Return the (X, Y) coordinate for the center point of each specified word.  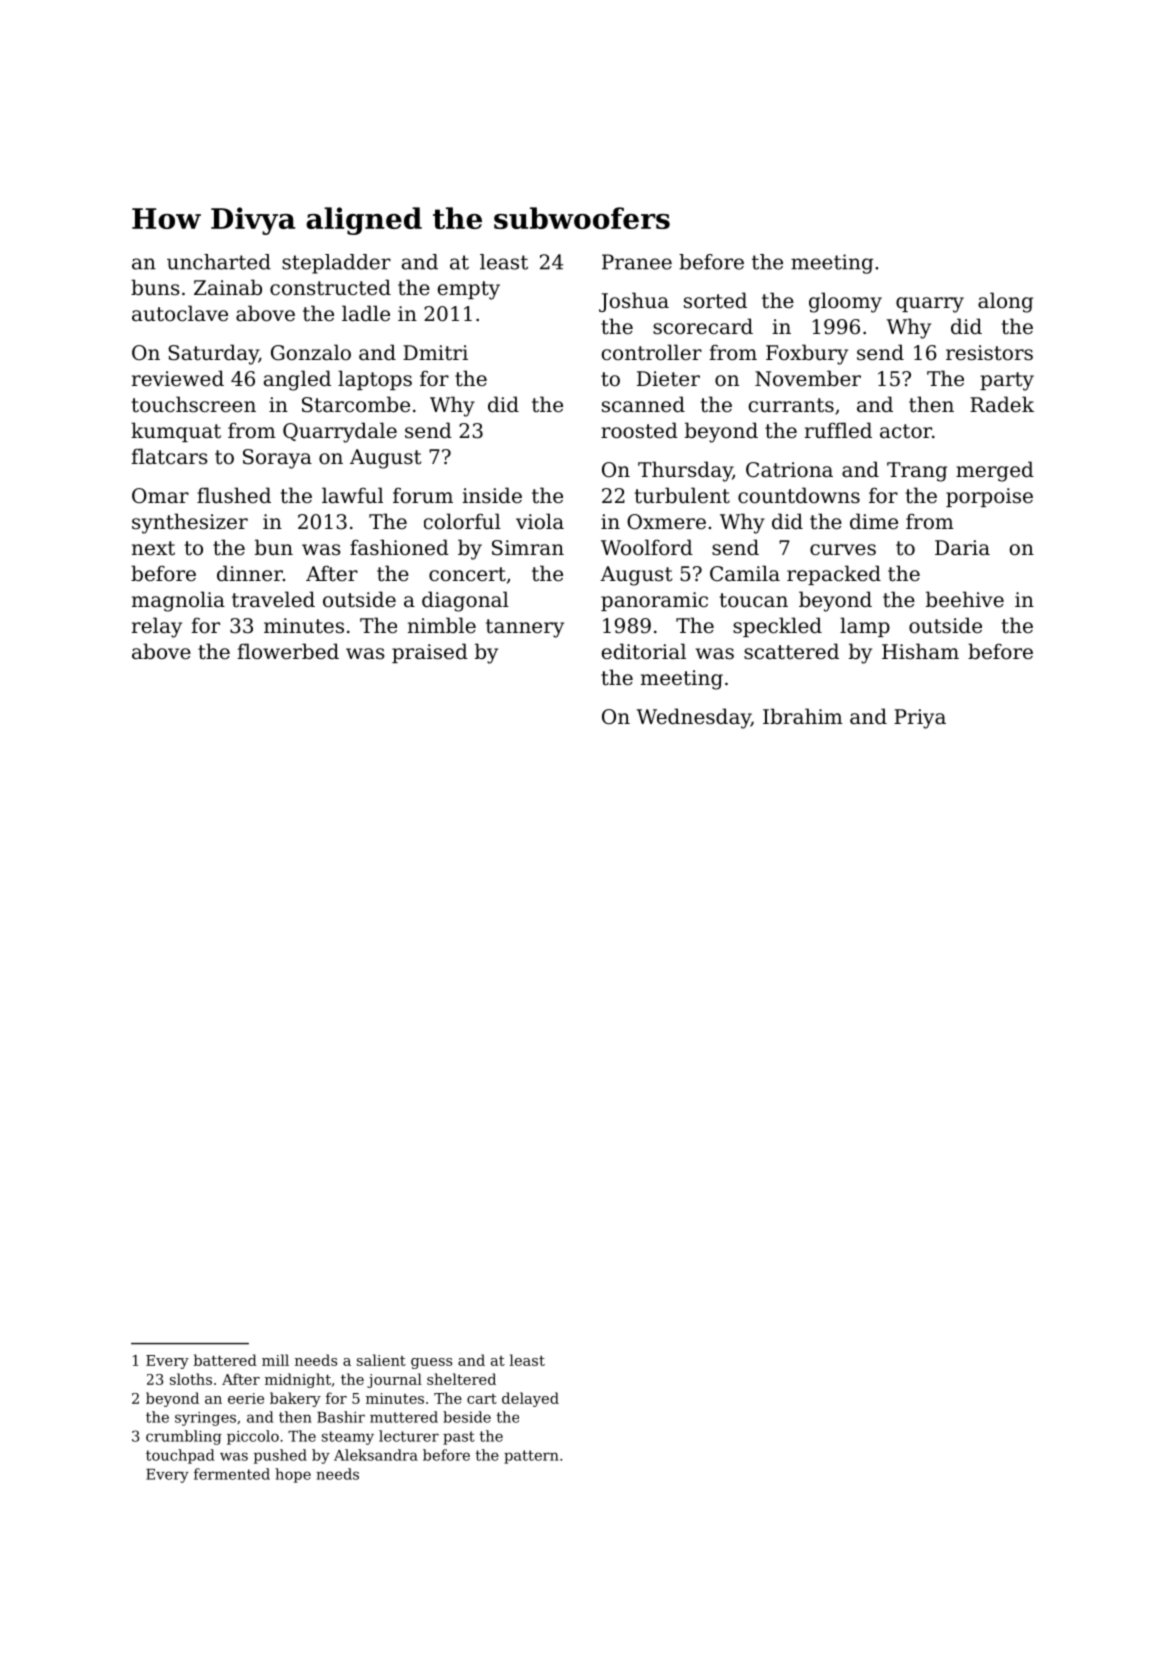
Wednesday (693, 718)
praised (430, 653)
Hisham (920, 651)
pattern (531, 1457)
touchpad (180, 1456)
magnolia (178, 601)
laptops (375, 380)
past (459, 1438)
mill (275, 1360)
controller (652, 352)
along (1005, 302)
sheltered (461, 1379)
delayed (530, 1399)
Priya (920, 719)
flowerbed (288, 651)
